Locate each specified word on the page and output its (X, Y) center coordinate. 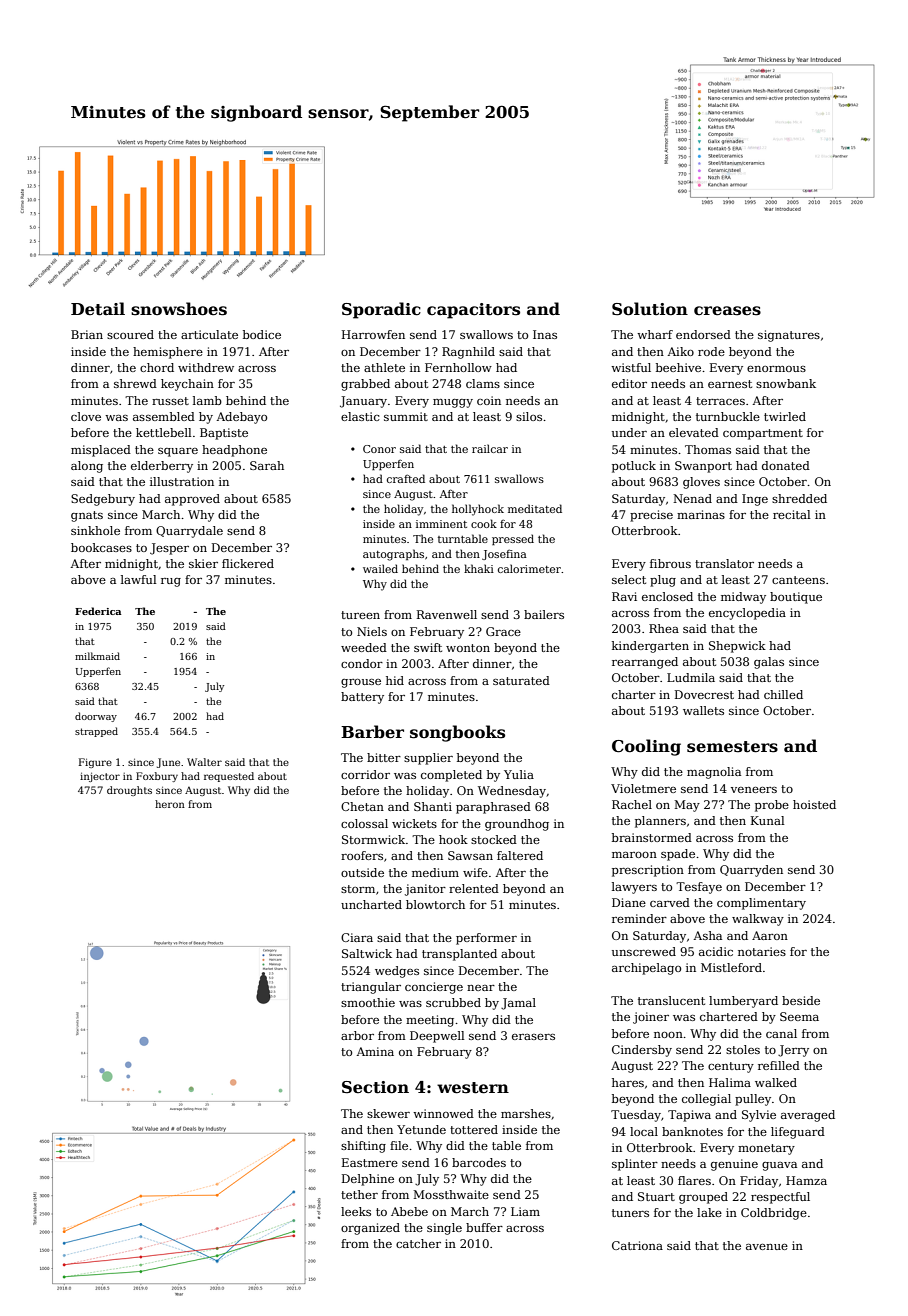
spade (678, 855)
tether (359, 1194)
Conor (379, 449)
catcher (418, 1243)
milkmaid (97, 656)
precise (651, 516)
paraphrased (493, 808)
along (87, 467)
